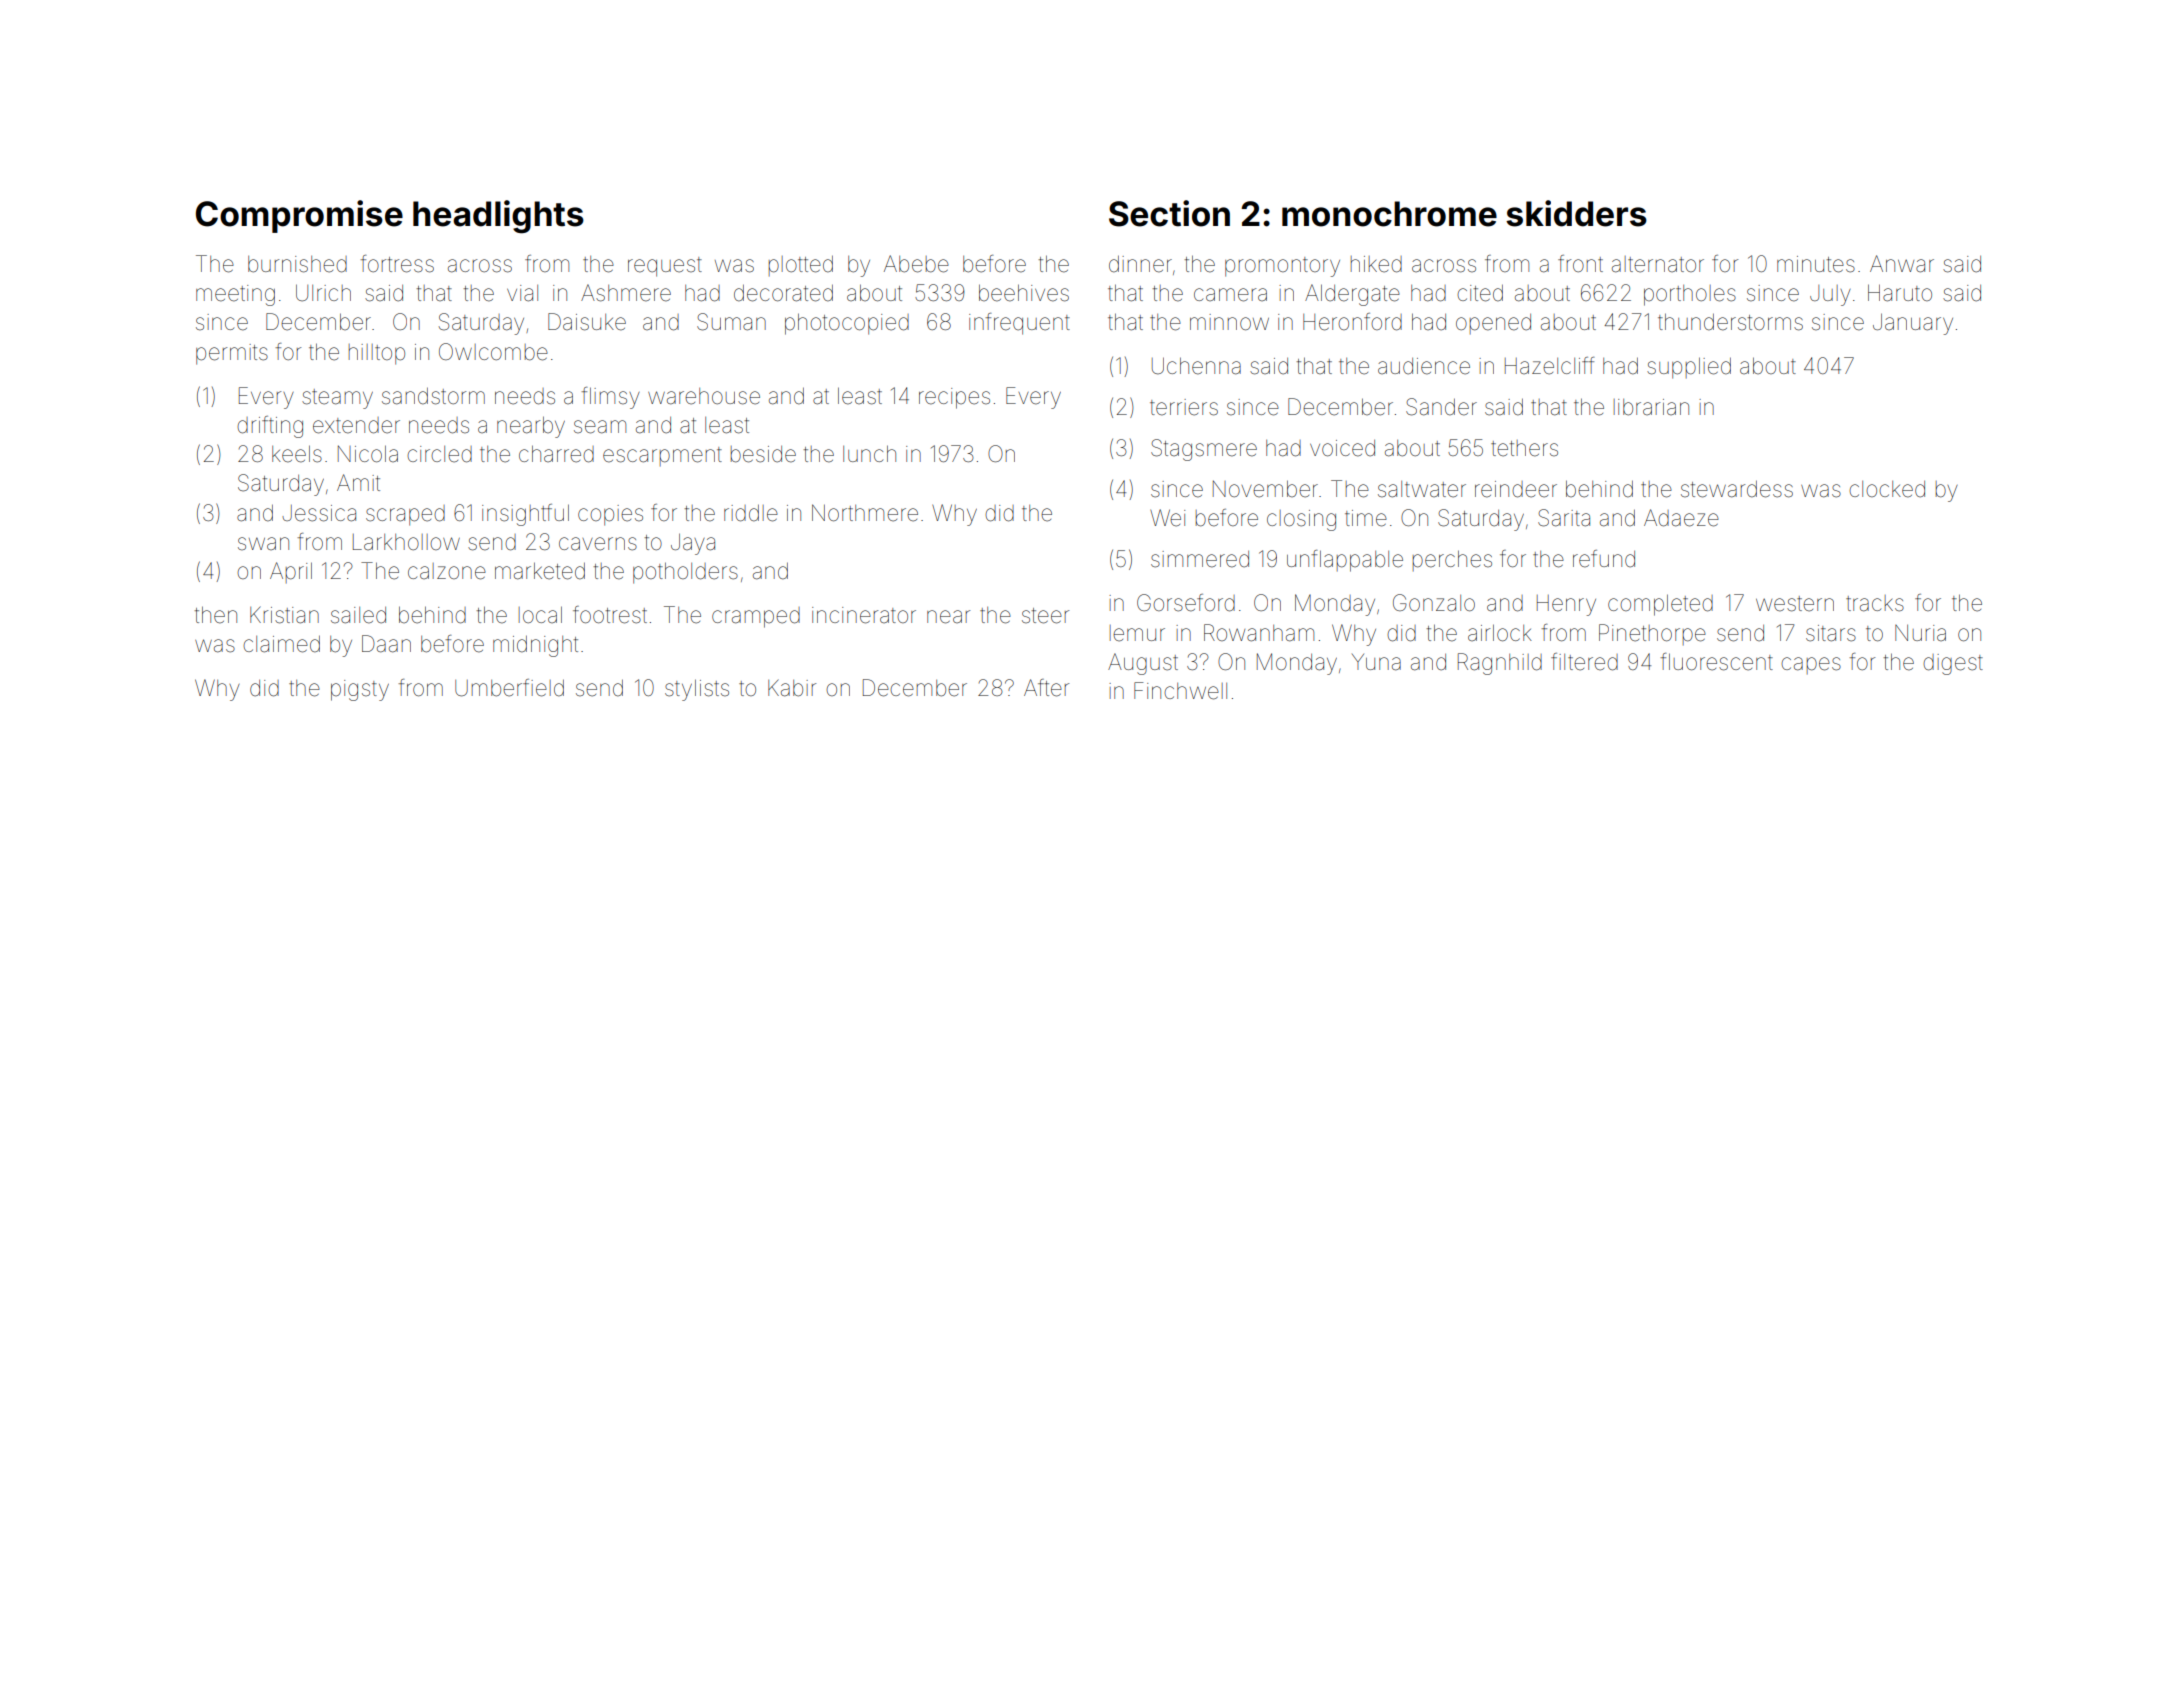 The width and height of the screenshot is (2178, 1683). What do you see at coordinates (1604, 559) in the screenshot?
I see `refund` at bounding box center [1604, 559].
